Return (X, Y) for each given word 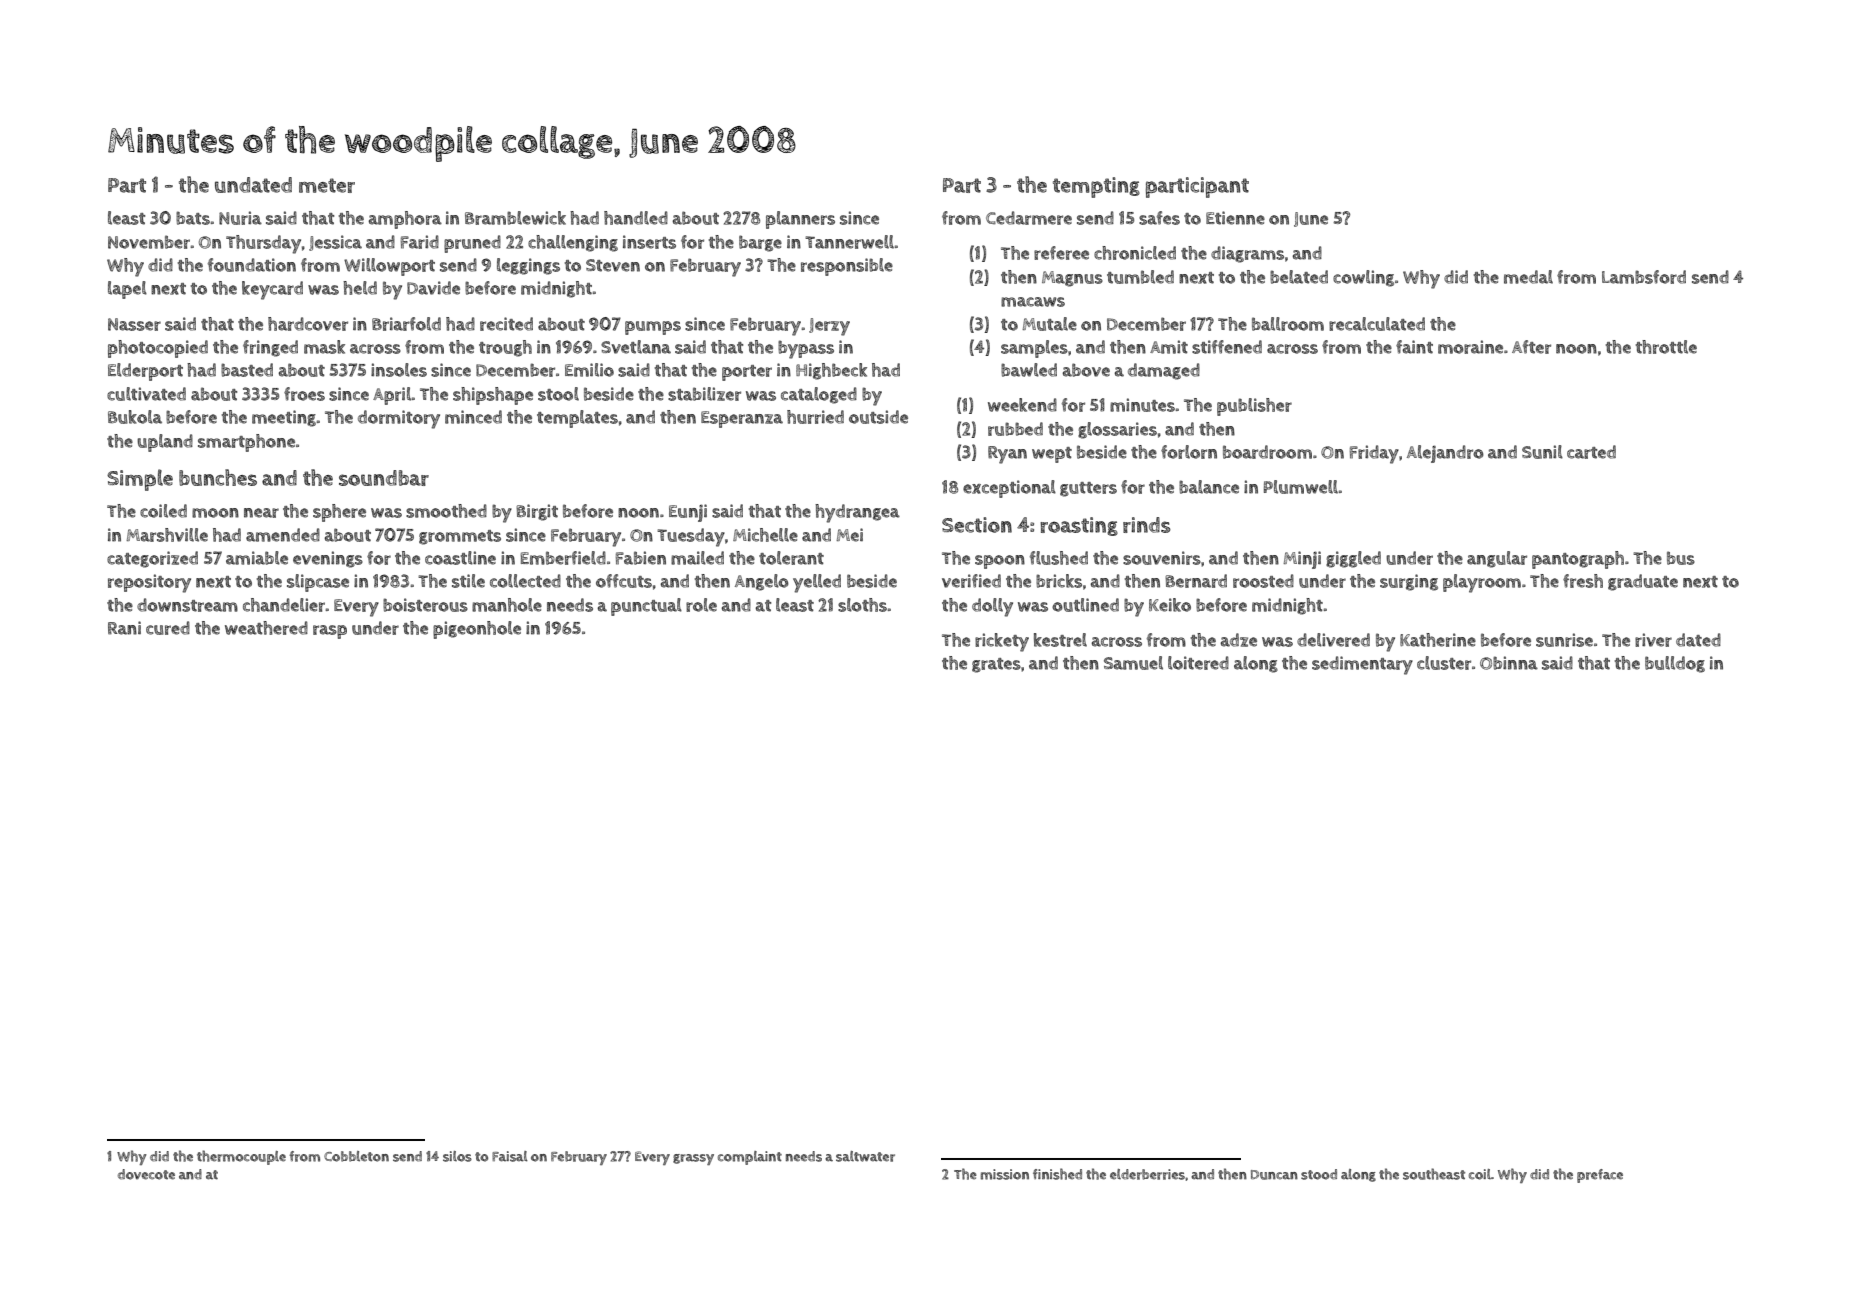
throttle (1666, 347)
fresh (1583, 581)
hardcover (308, 324)
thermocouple (241, 1157)
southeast (1434, 1174)
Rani (124, 628)
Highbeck (831, 371)
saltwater (865, 1156)
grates (996, 665)
